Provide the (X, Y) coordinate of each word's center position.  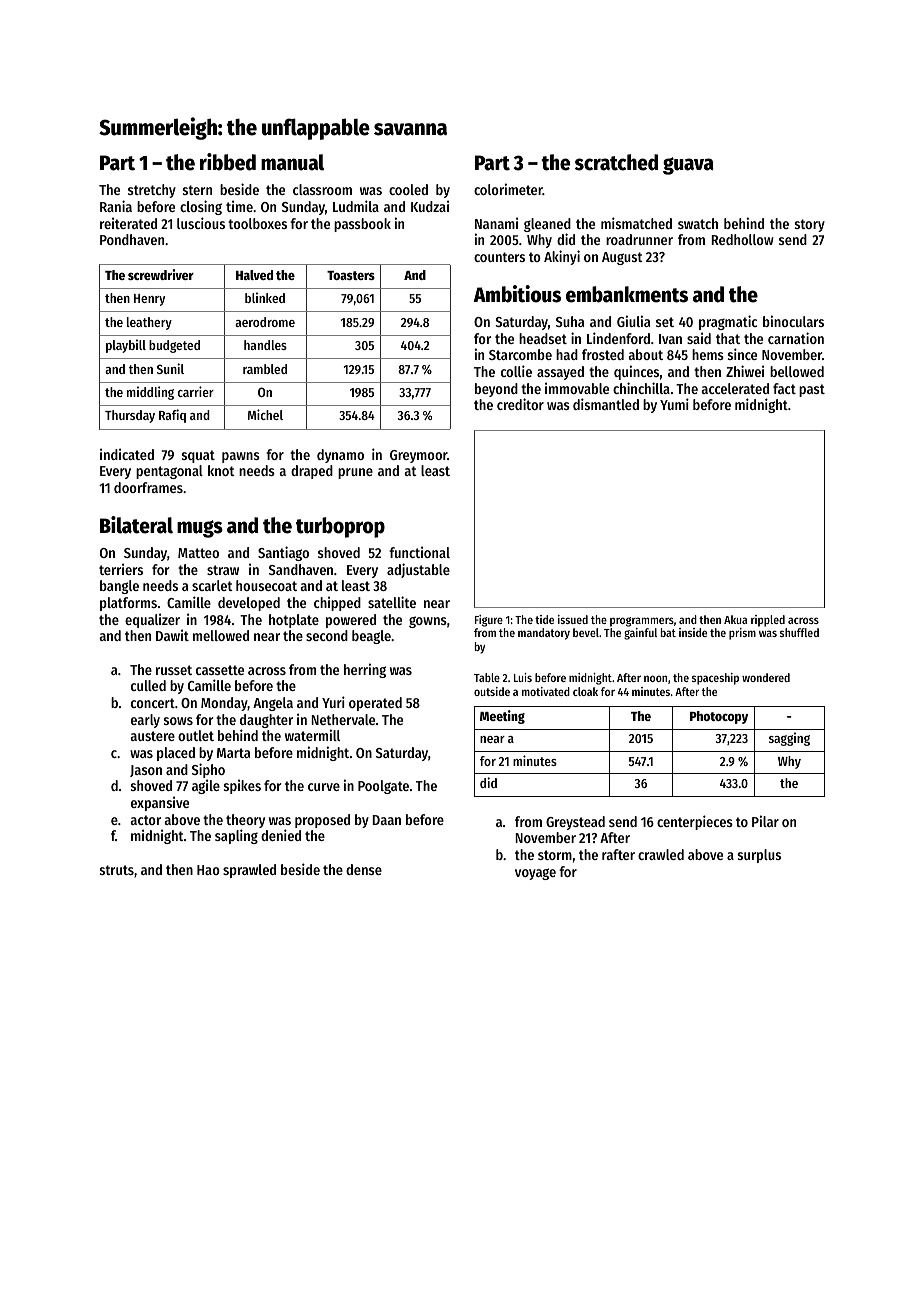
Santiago (283, 553)
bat (668, 632)
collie (516, 371)
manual (292, 162)
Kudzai (430, 206)
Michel (265, 414)
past (812, 390)
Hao (208, 870)
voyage (535, 874)
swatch (698, 223)
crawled (661, 854)
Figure (489, 621)
